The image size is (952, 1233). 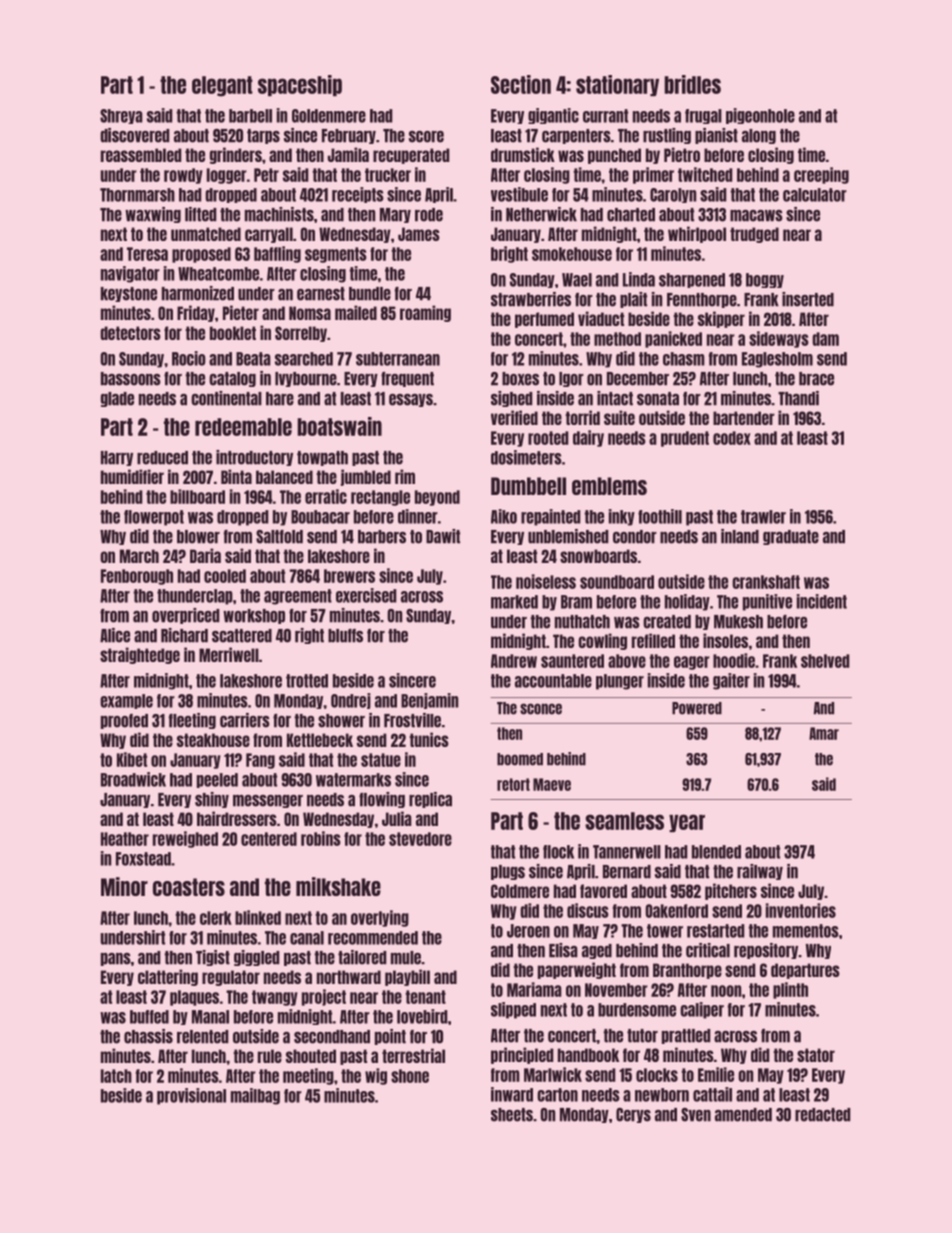 What do you see at coordinates (692, 84) in the screenshot?
I see `bridles` at bounding box center [692, 84].
